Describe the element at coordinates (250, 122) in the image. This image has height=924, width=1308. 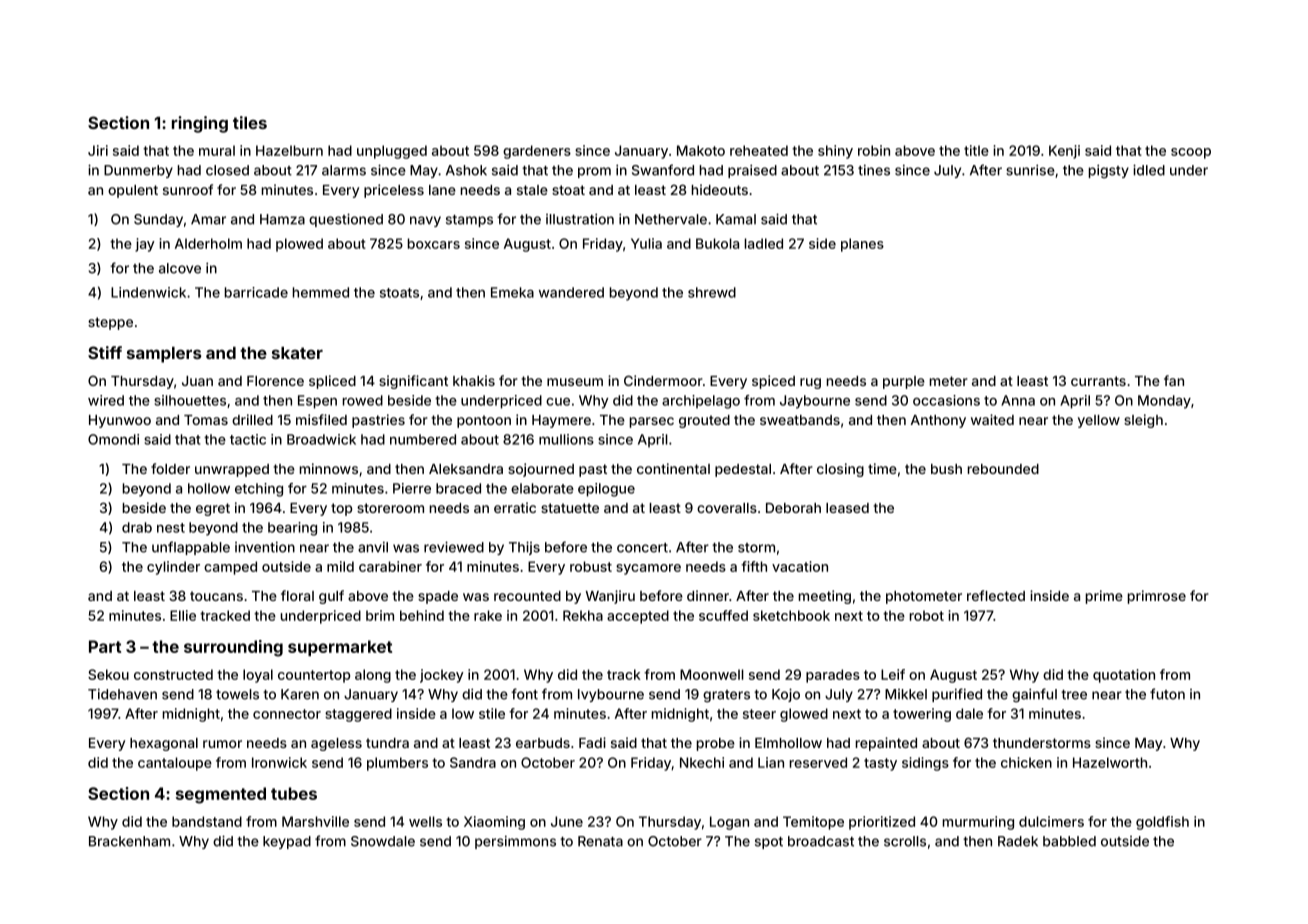
I see `tiles` at that location.
